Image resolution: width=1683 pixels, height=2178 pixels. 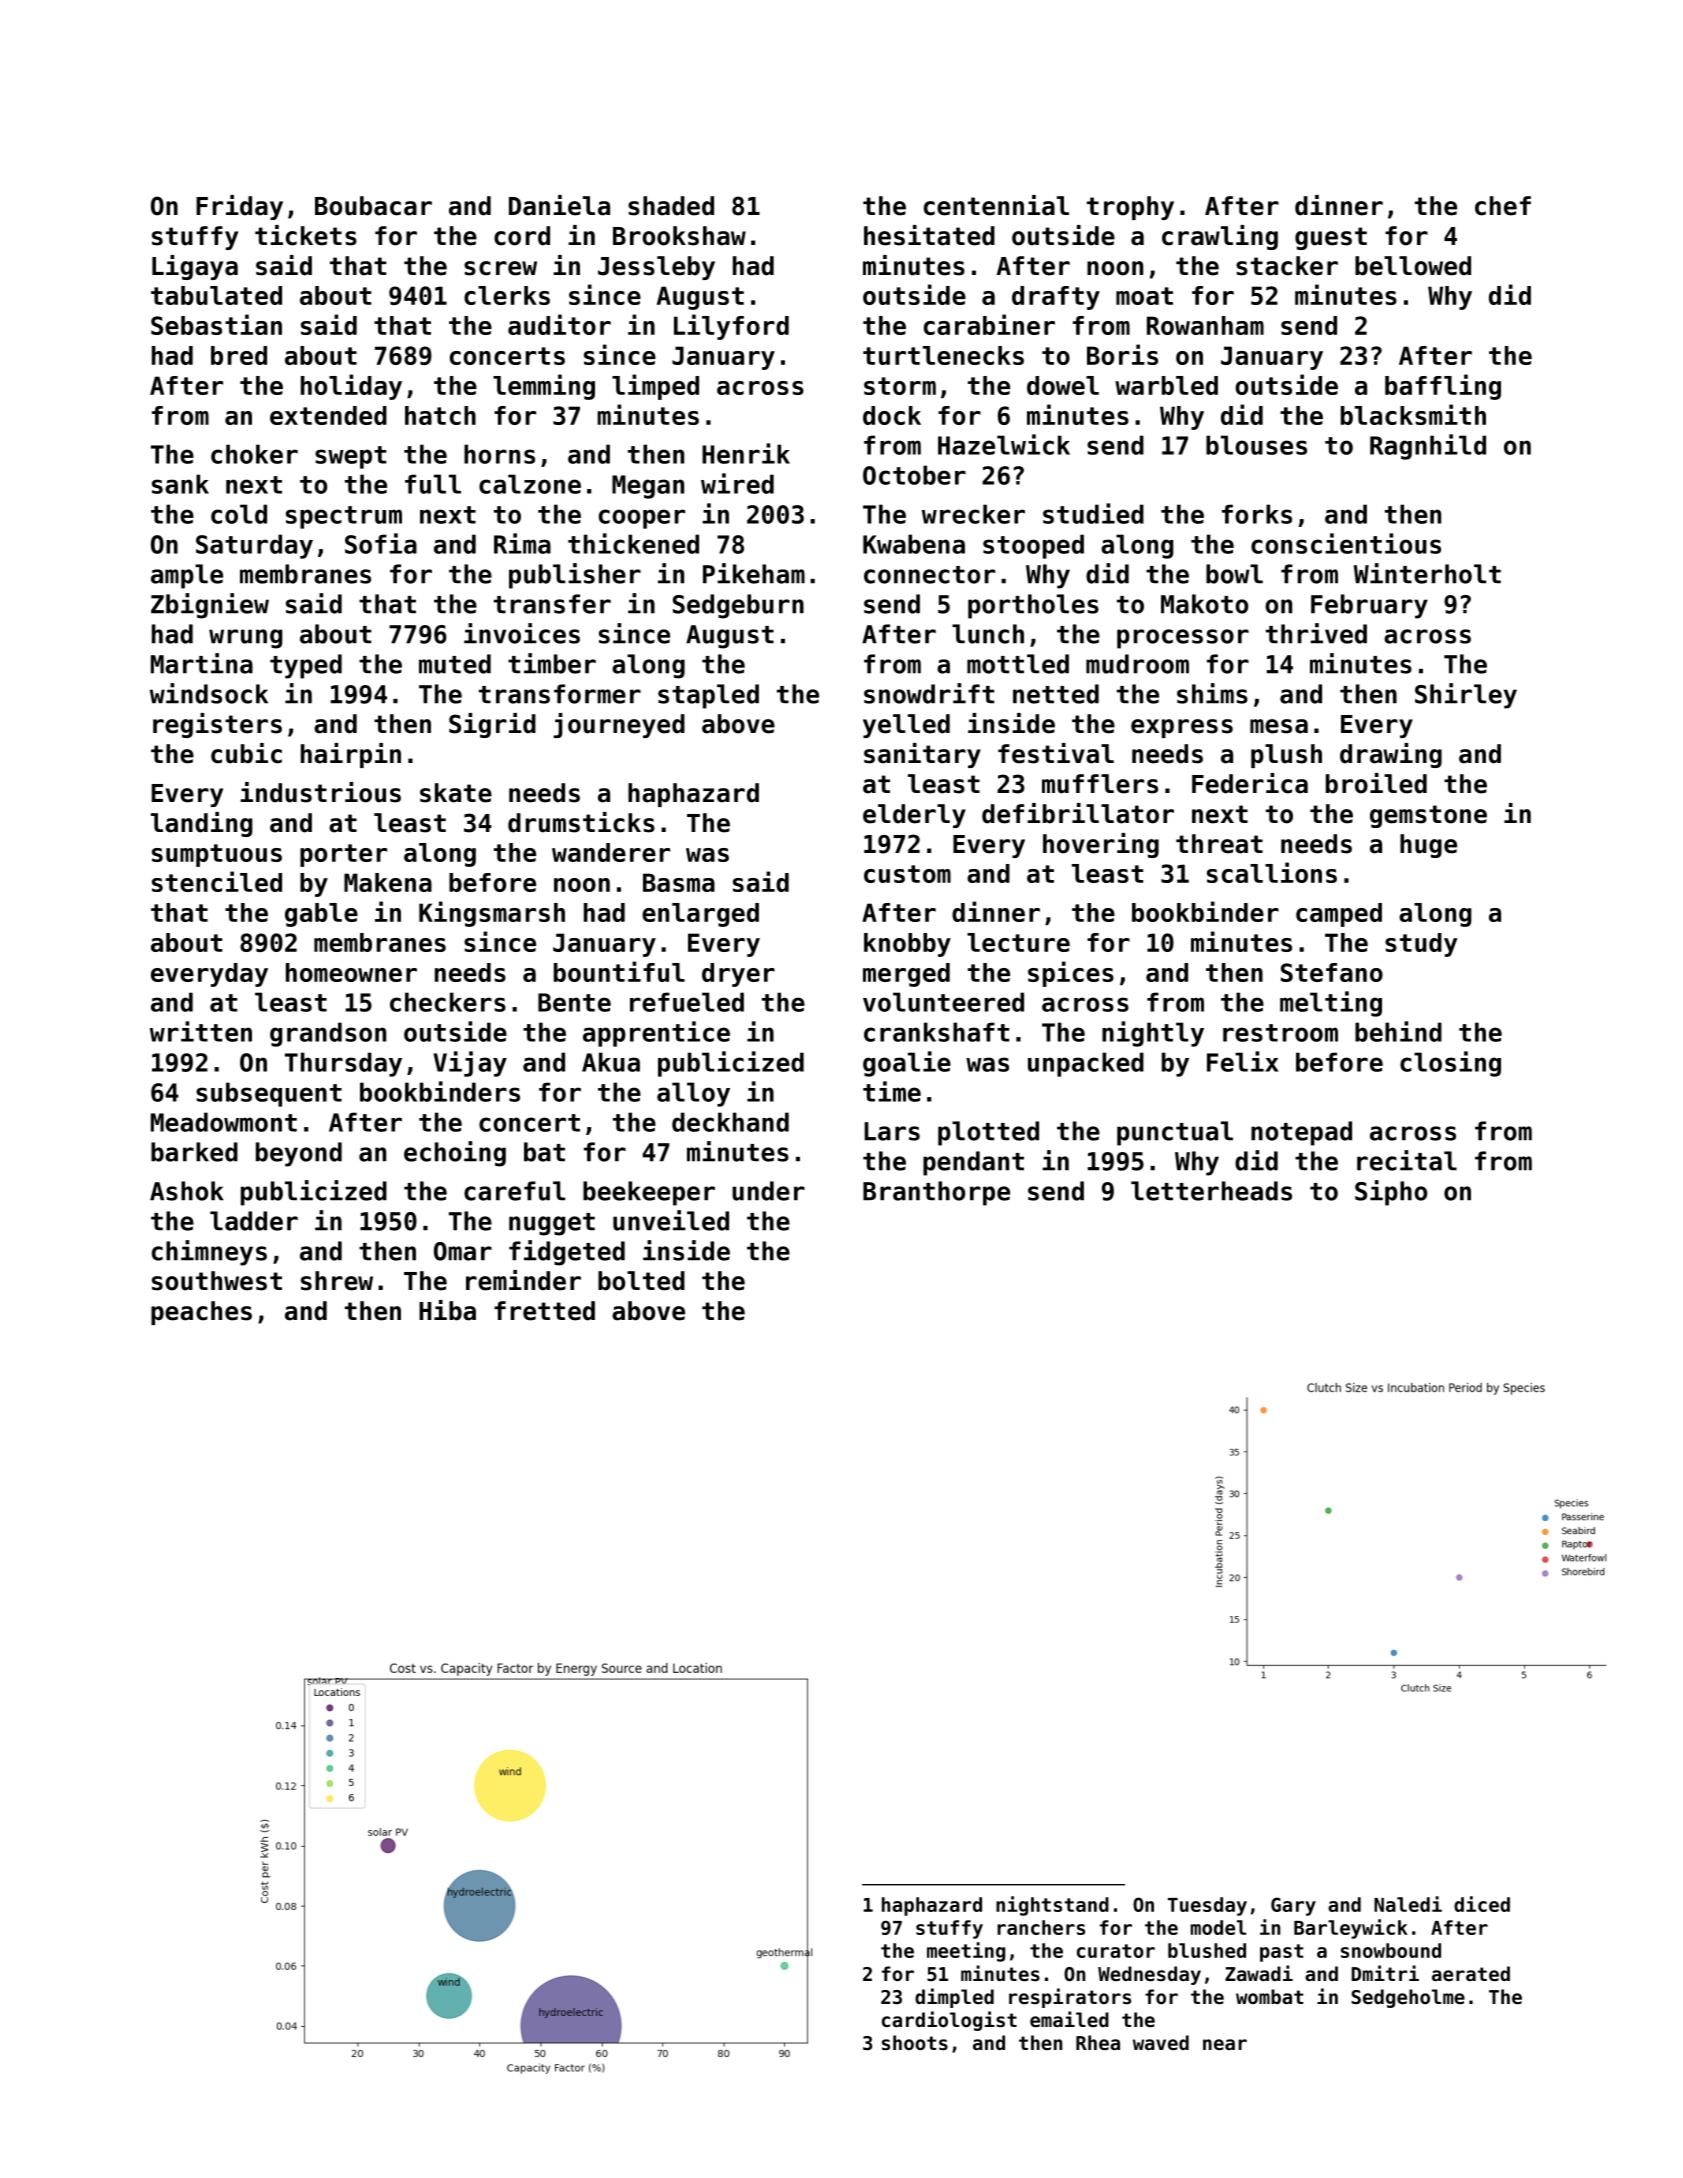 I want to click on Boubacar, so click(x=373, y=206).
